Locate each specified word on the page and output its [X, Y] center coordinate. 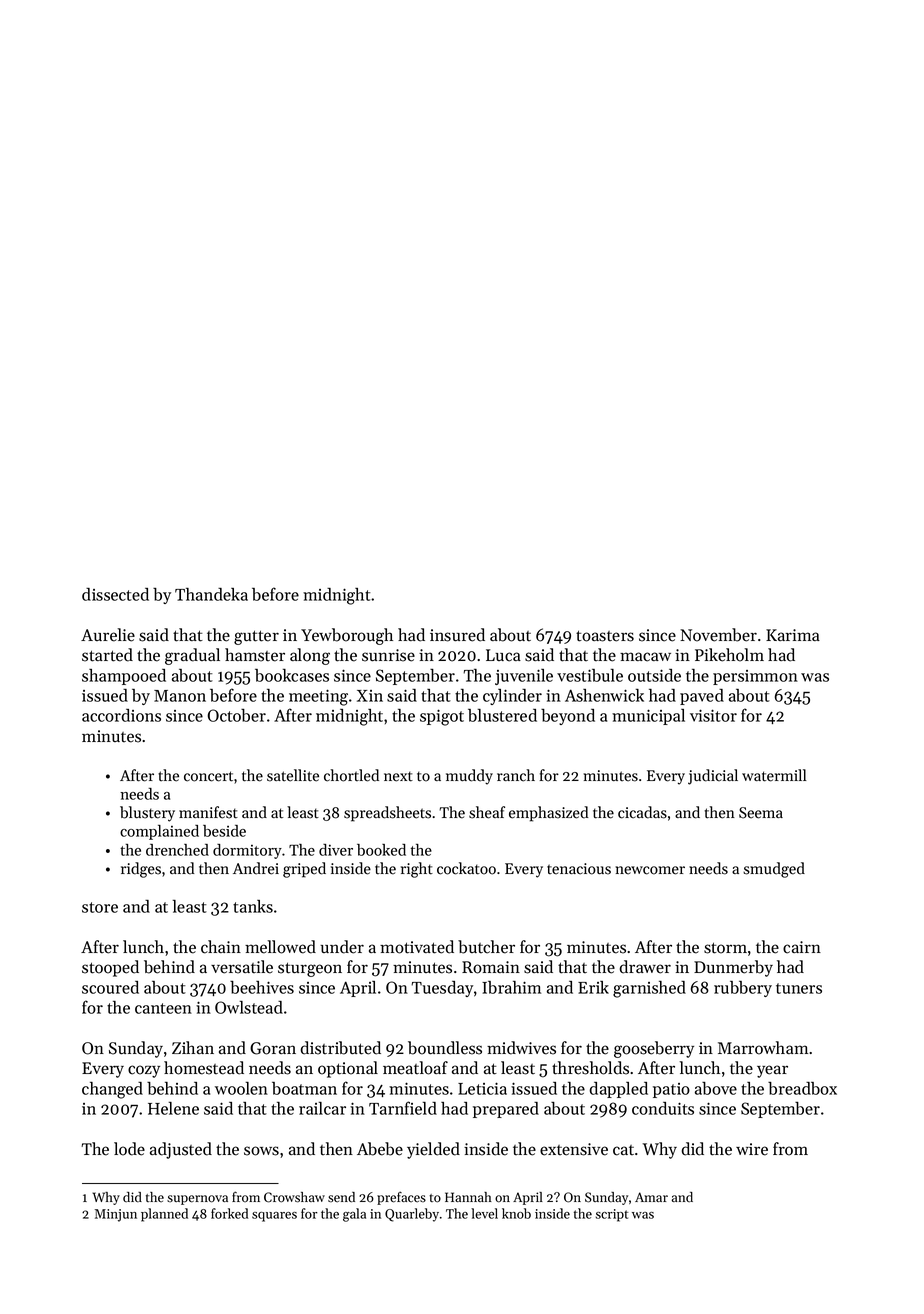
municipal [648, 717]
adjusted [181, 1150]
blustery [147, 814]
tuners [799, 988]
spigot [442, 717]
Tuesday [442, 989]
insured [457, 635]
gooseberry [654, 1049]
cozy [144, 1071]
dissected [115, 594]
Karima [793, 635]
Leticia [482, 1088]
